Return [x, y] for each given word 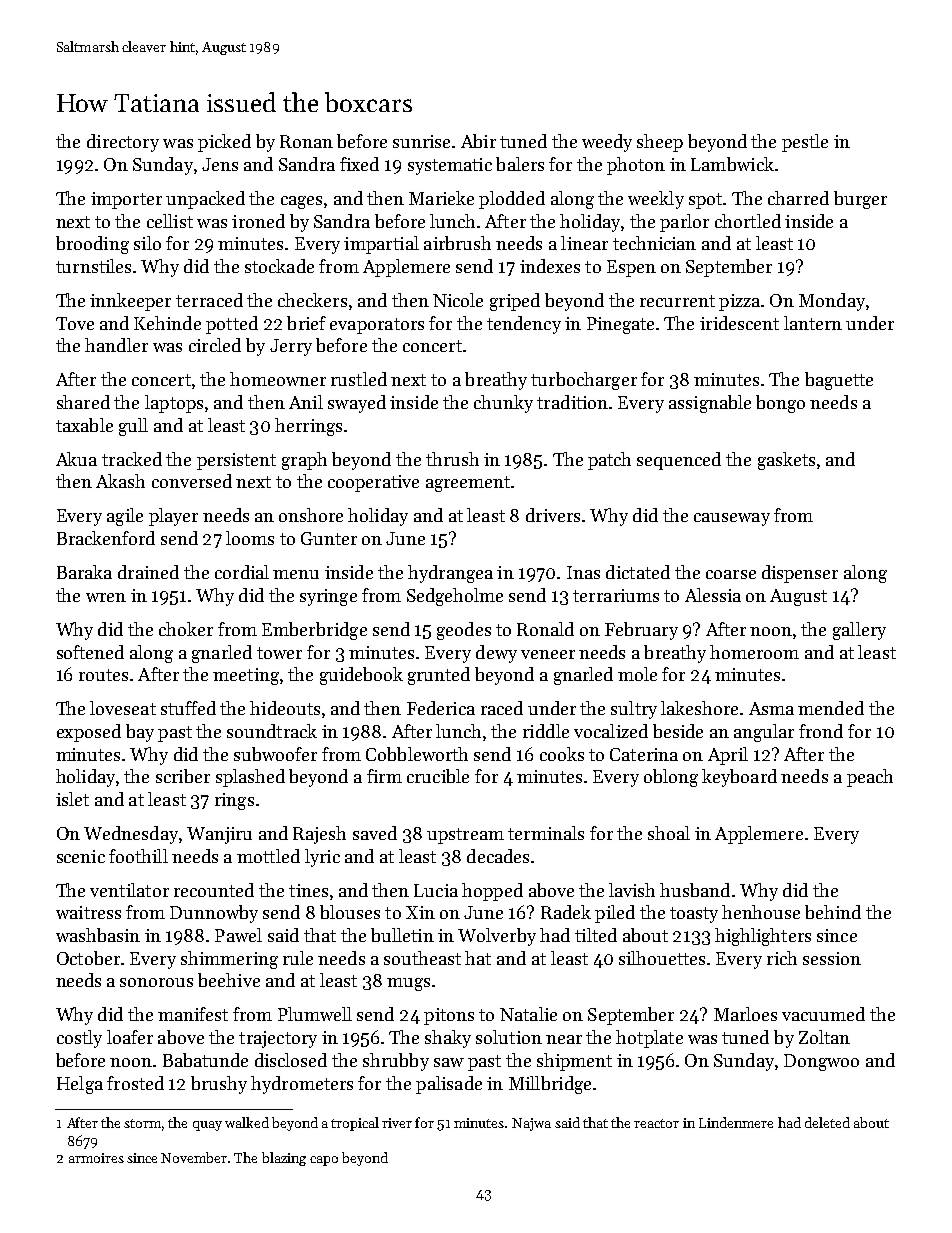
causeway [732, 519]
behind [833, 912]
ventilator [129, 890]
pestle [805, 143]
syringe [328, 597]
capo [324, 1161]
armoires [96, 1158]
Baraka [84, 572]
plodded [512, 200]
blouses [350, 912]
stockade [279, 266]
